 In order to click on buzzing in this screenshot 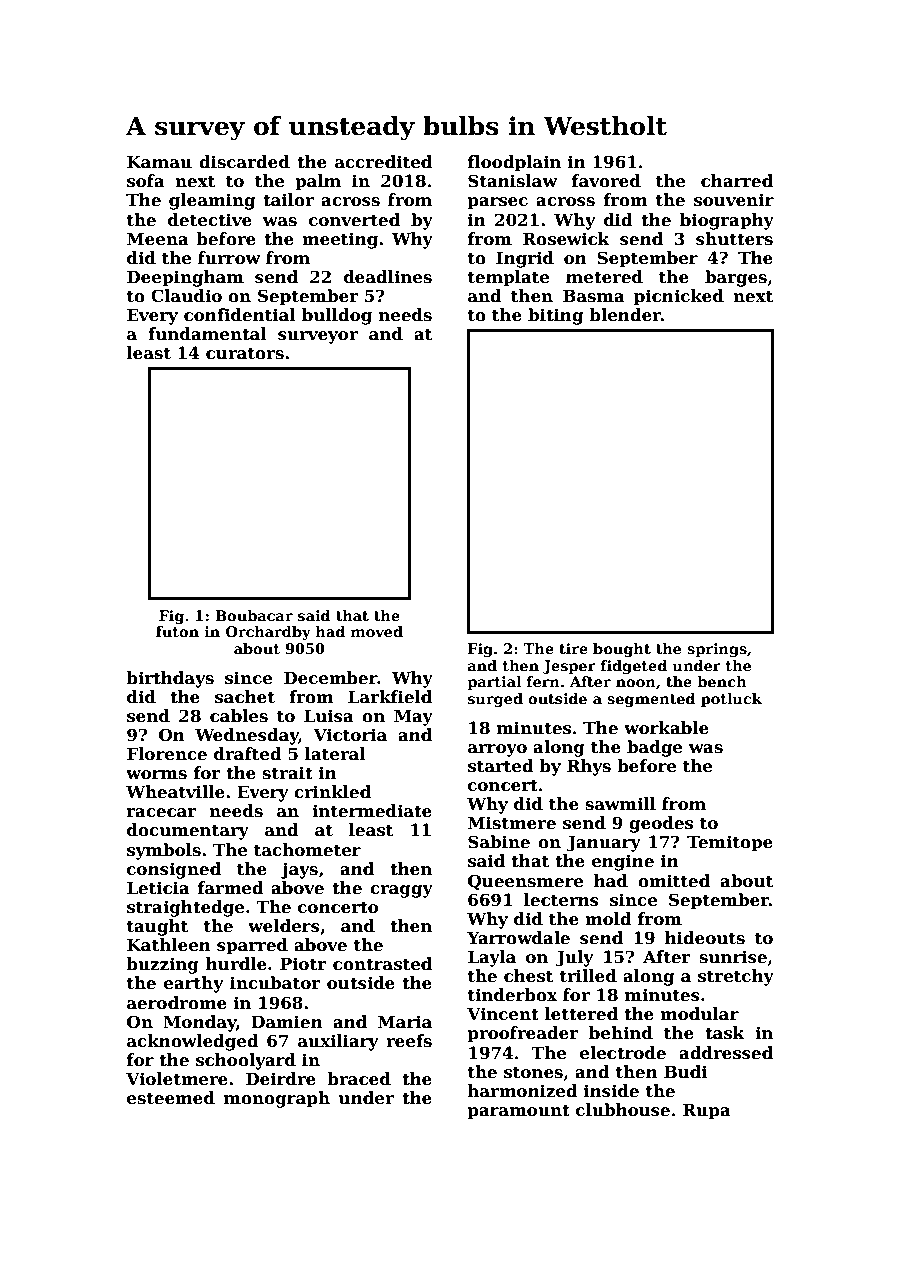, I will do `click(162, 965)`.
